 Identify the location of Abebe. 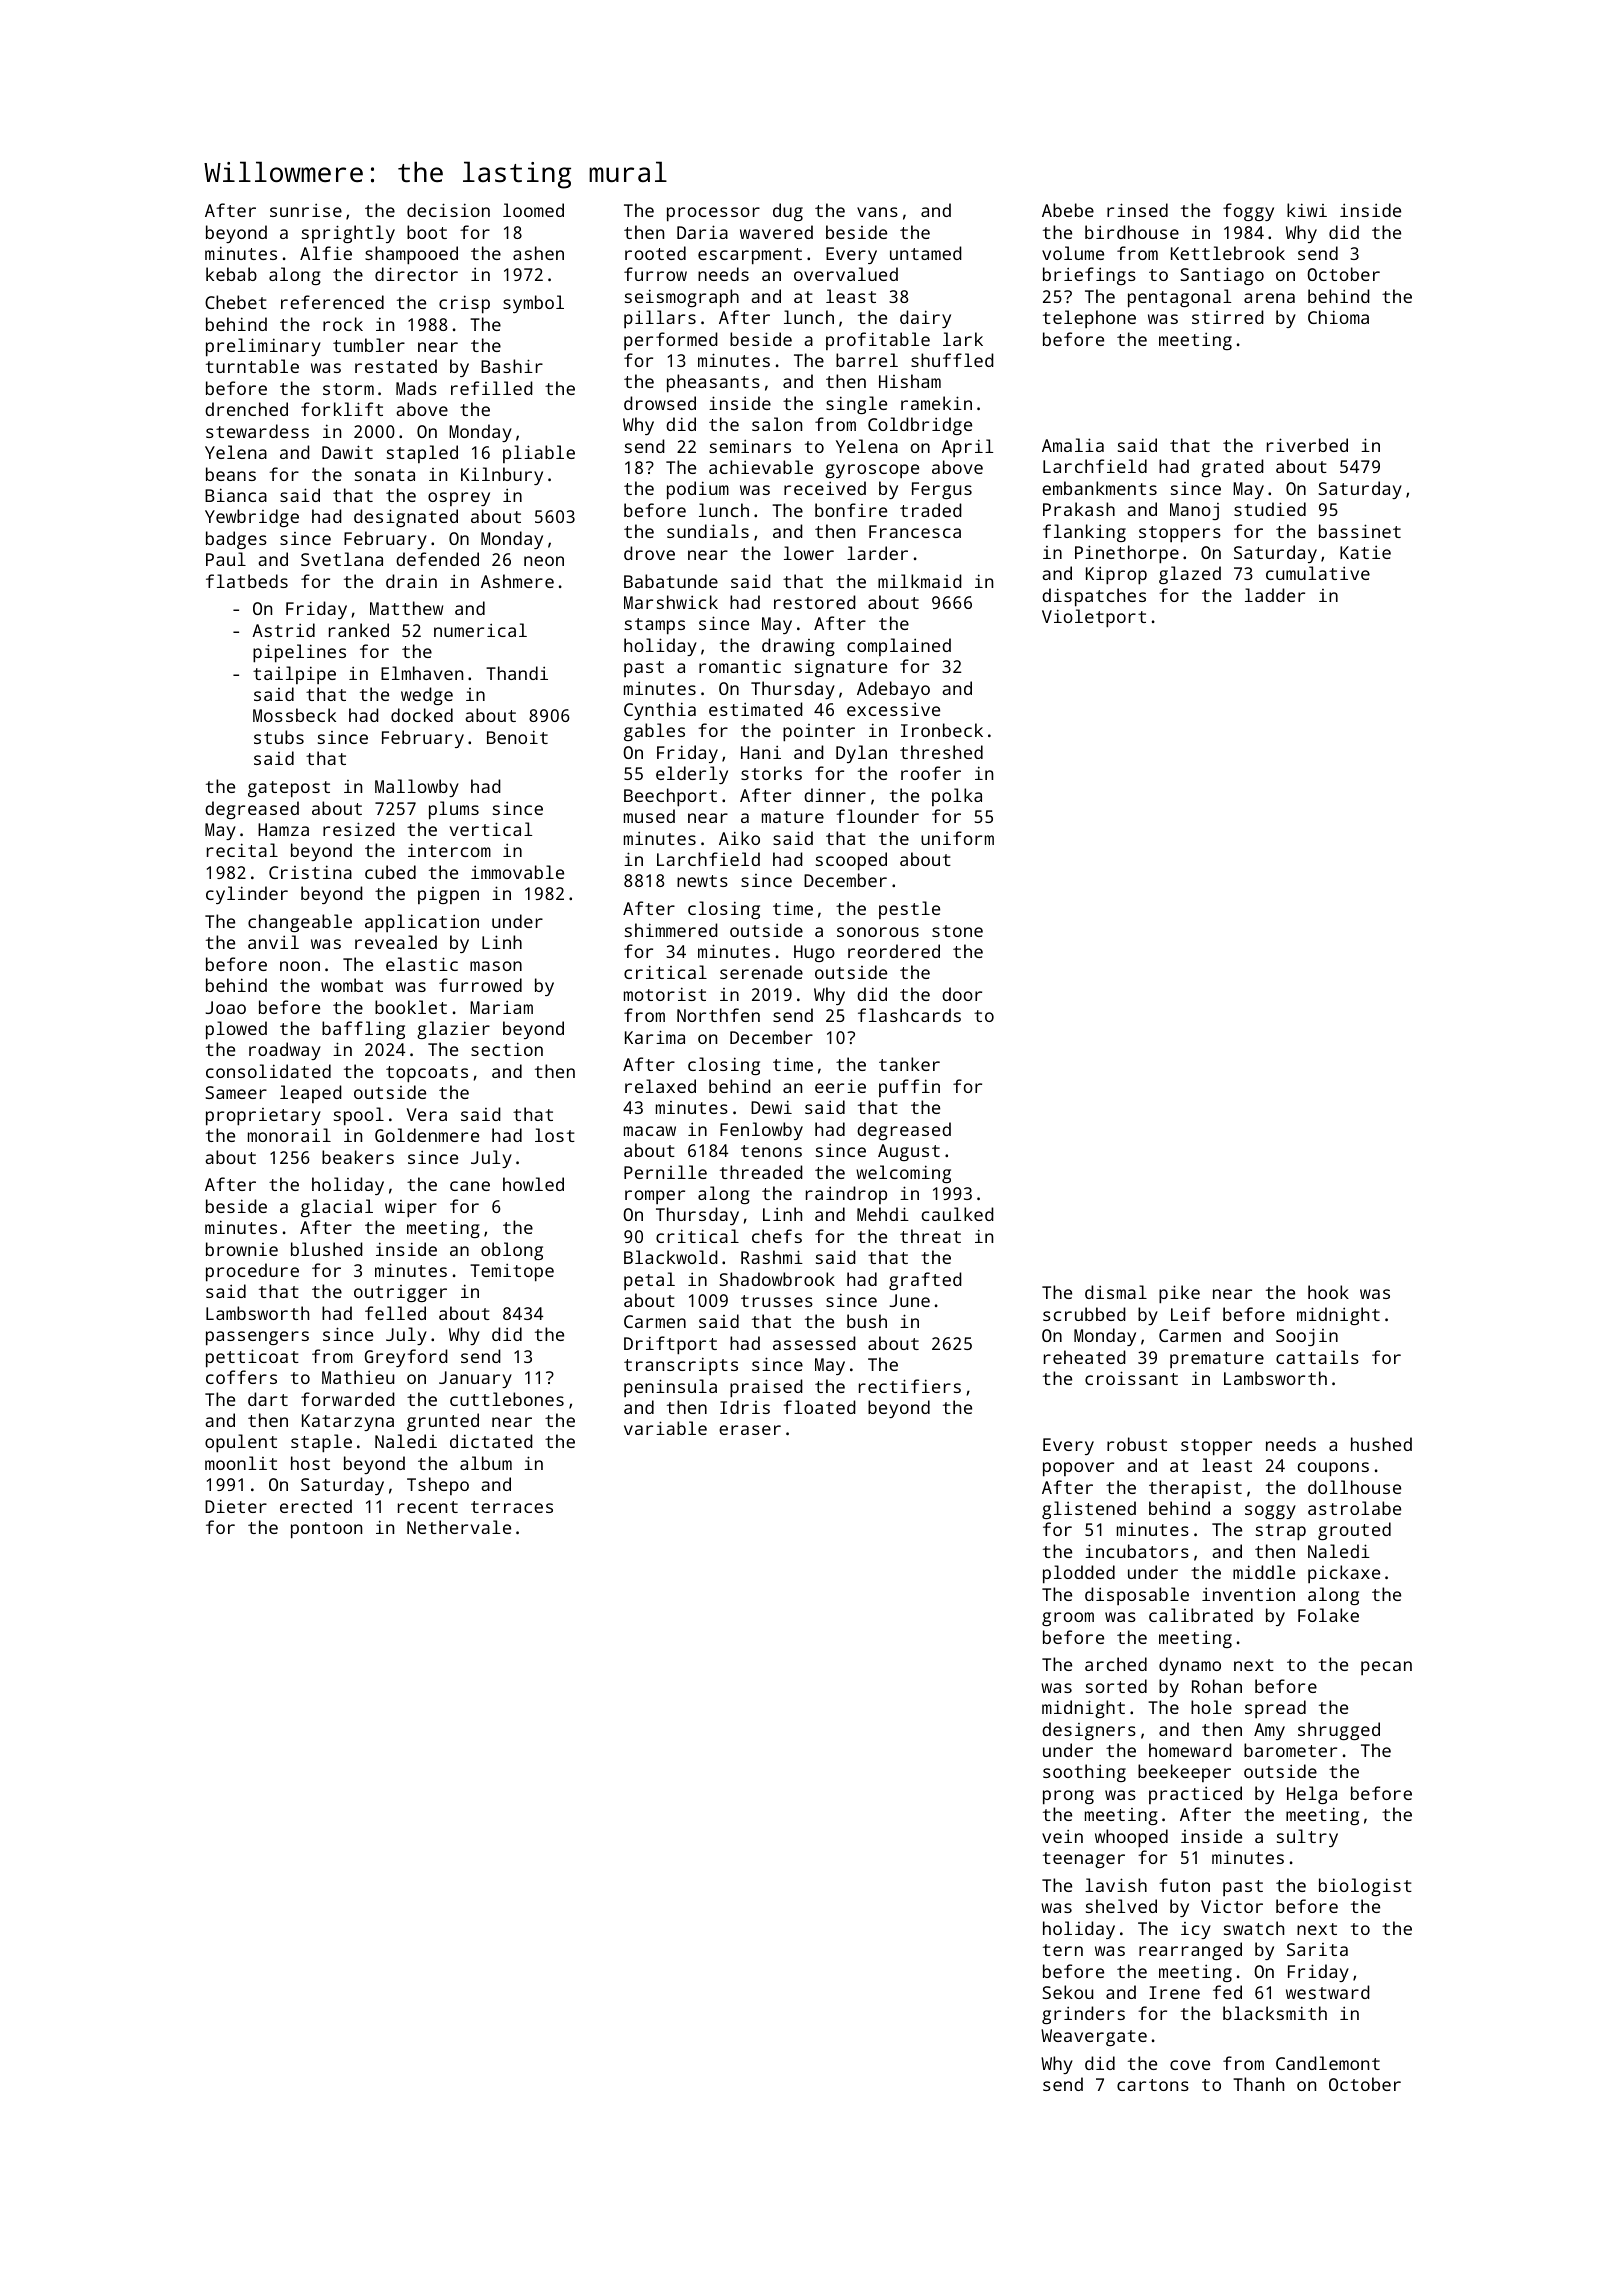
(1068, 210).
